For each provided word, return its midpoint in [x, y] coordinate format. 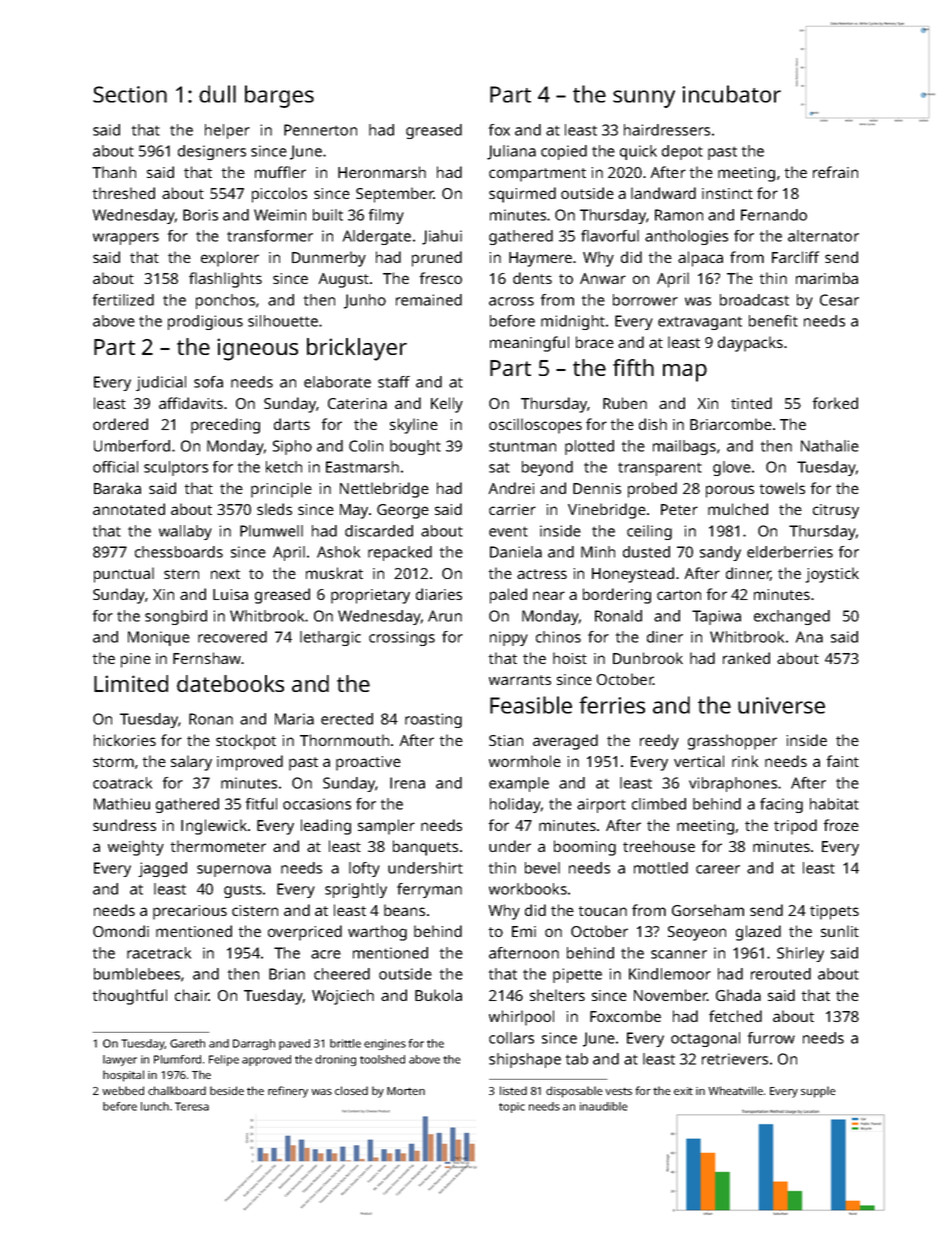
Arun [445, 616]
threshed [124, 193]
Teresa [192, 1106]
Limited [131, 683]
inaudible [603, 1106]
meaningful [529, 344]
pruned [437, 259]
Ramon [679, 215]
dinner [748, 574]
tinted [751, 403]
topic [512, 1107]
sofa [208, 382]
